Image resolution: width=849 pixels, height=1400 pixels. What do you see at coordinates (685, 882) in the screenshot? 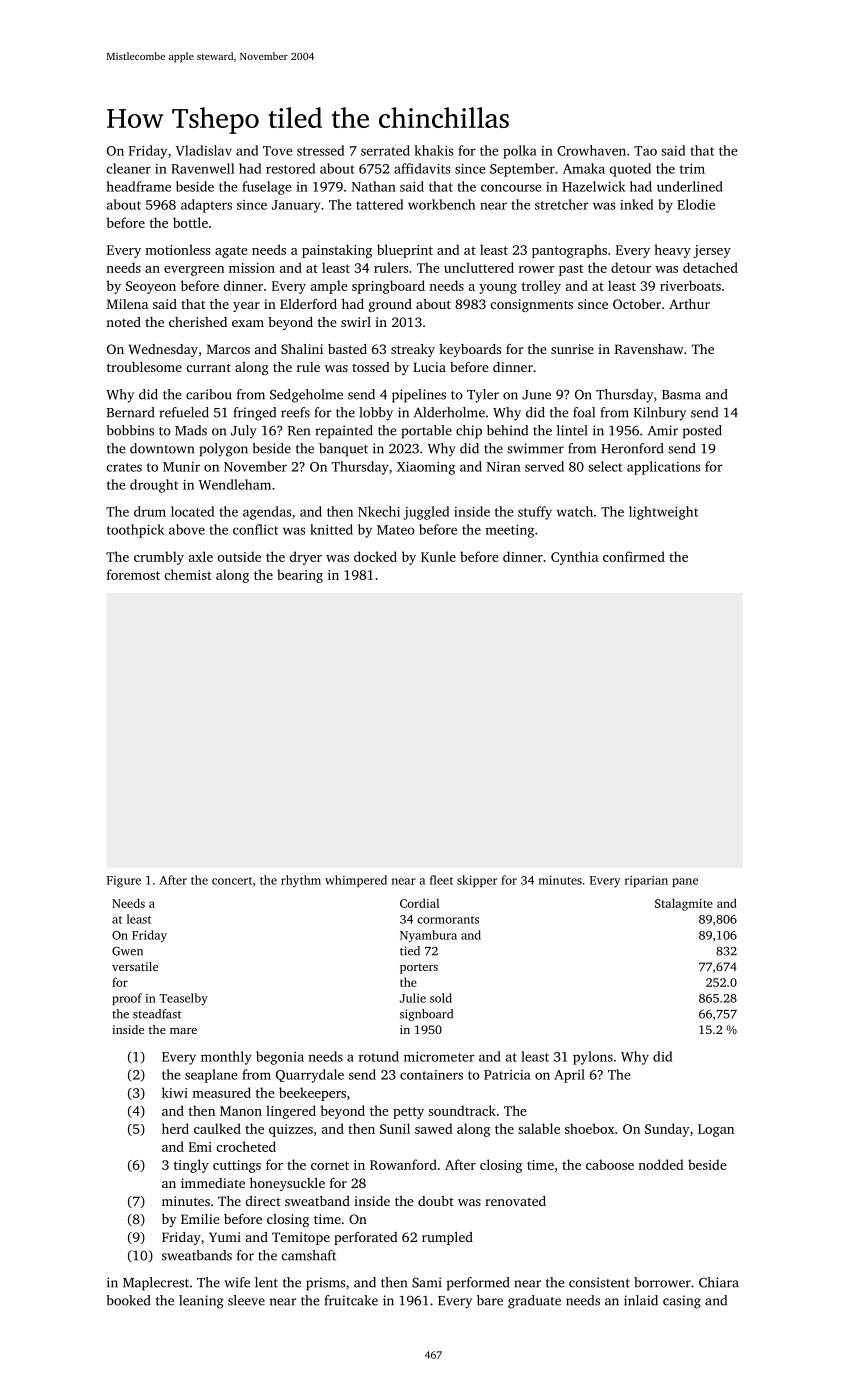
I see `pane` at bounding box center [685, 882].
